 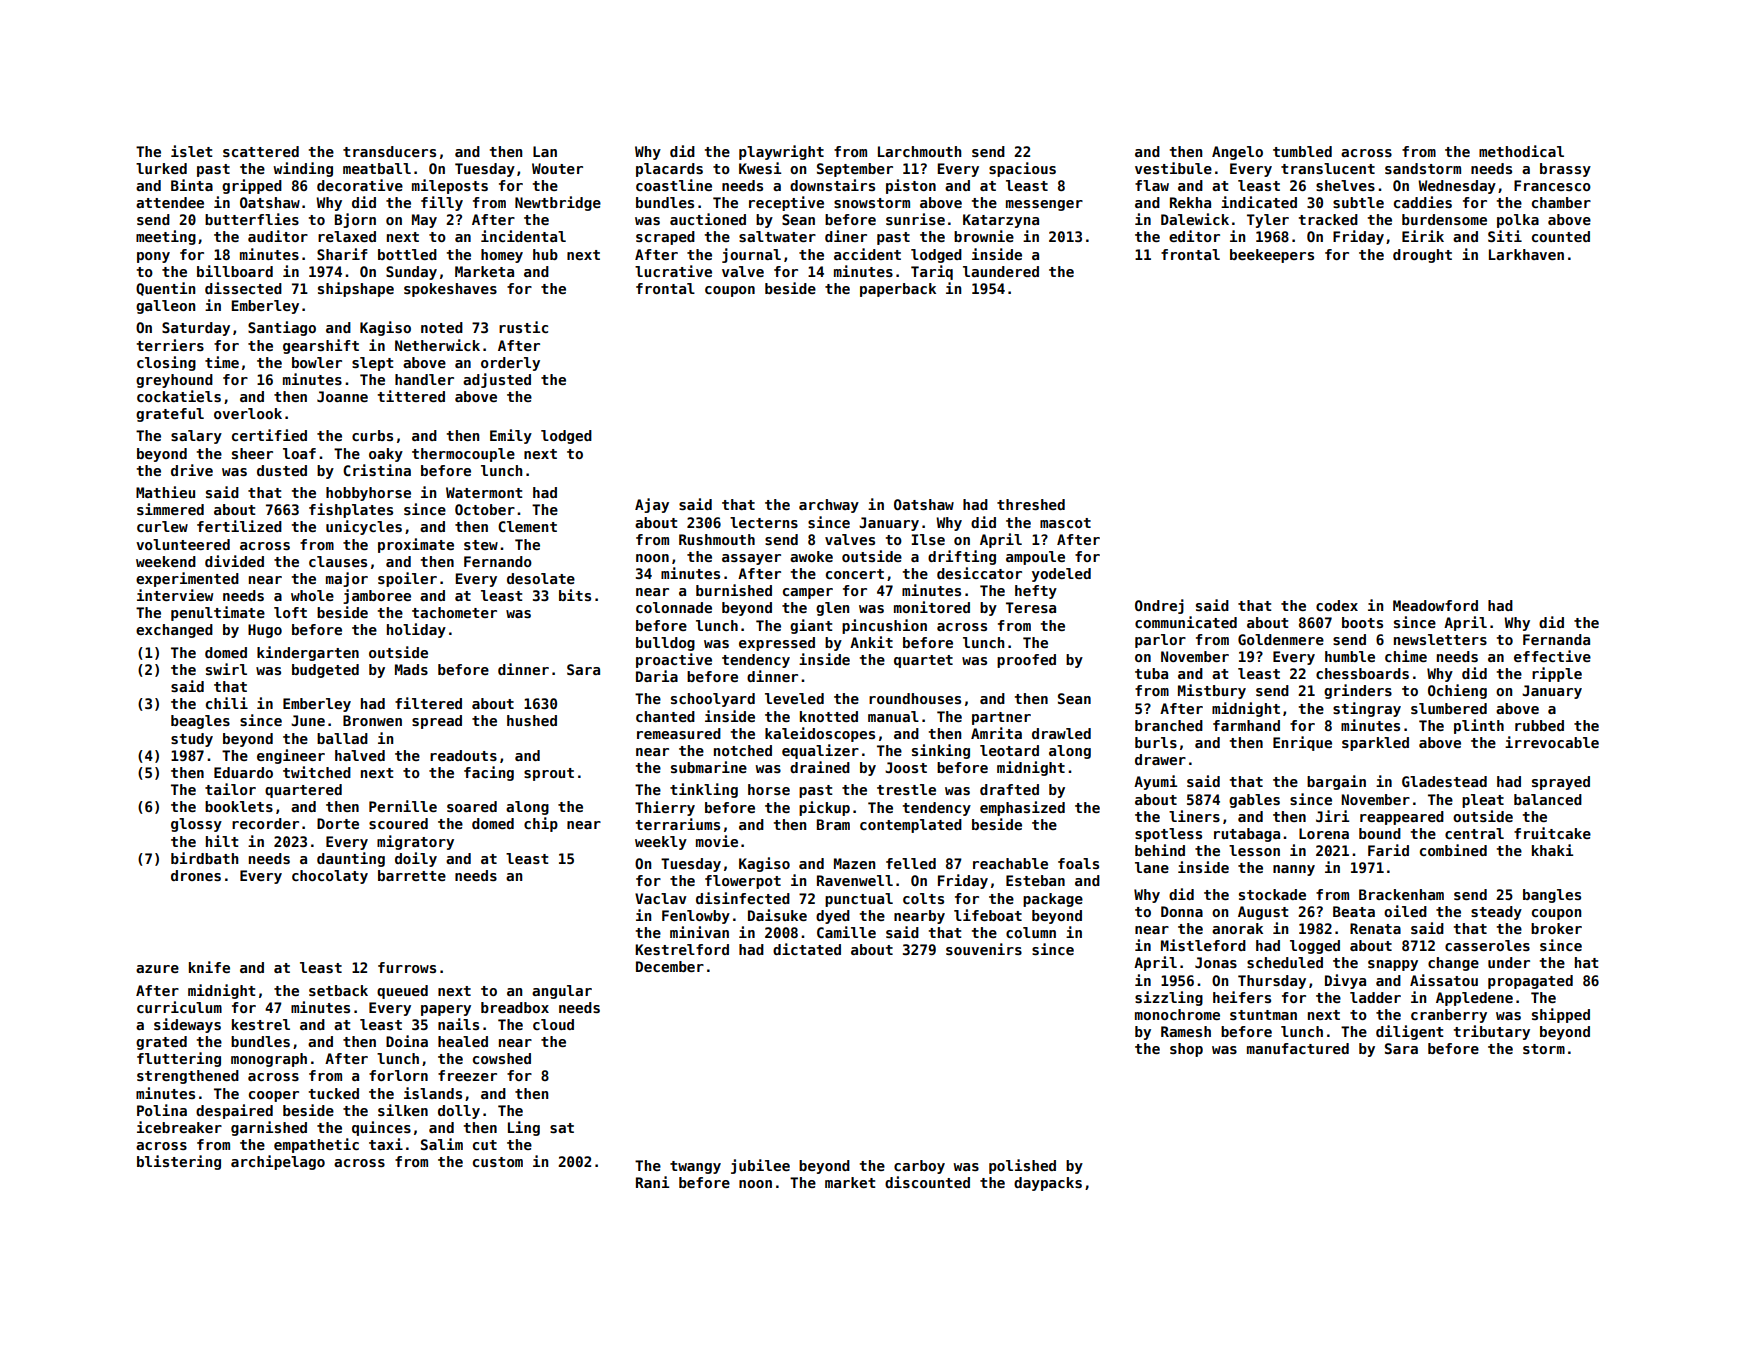 I want to click on contemplated, so click(x=911, y=826).
